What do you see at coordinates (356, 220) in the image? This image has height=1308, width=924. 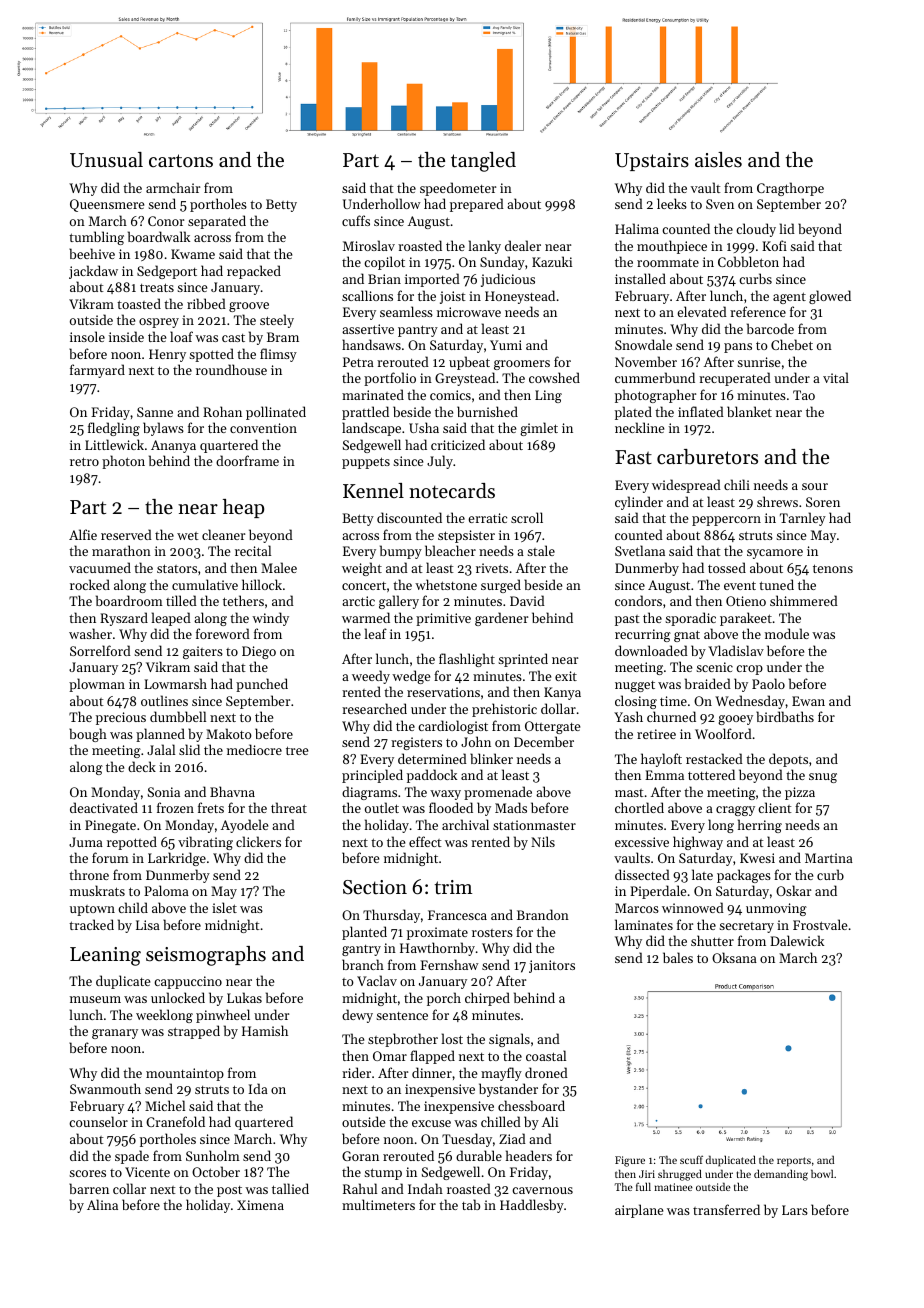 I see `cuffs` at bounding box center [356, 220].
